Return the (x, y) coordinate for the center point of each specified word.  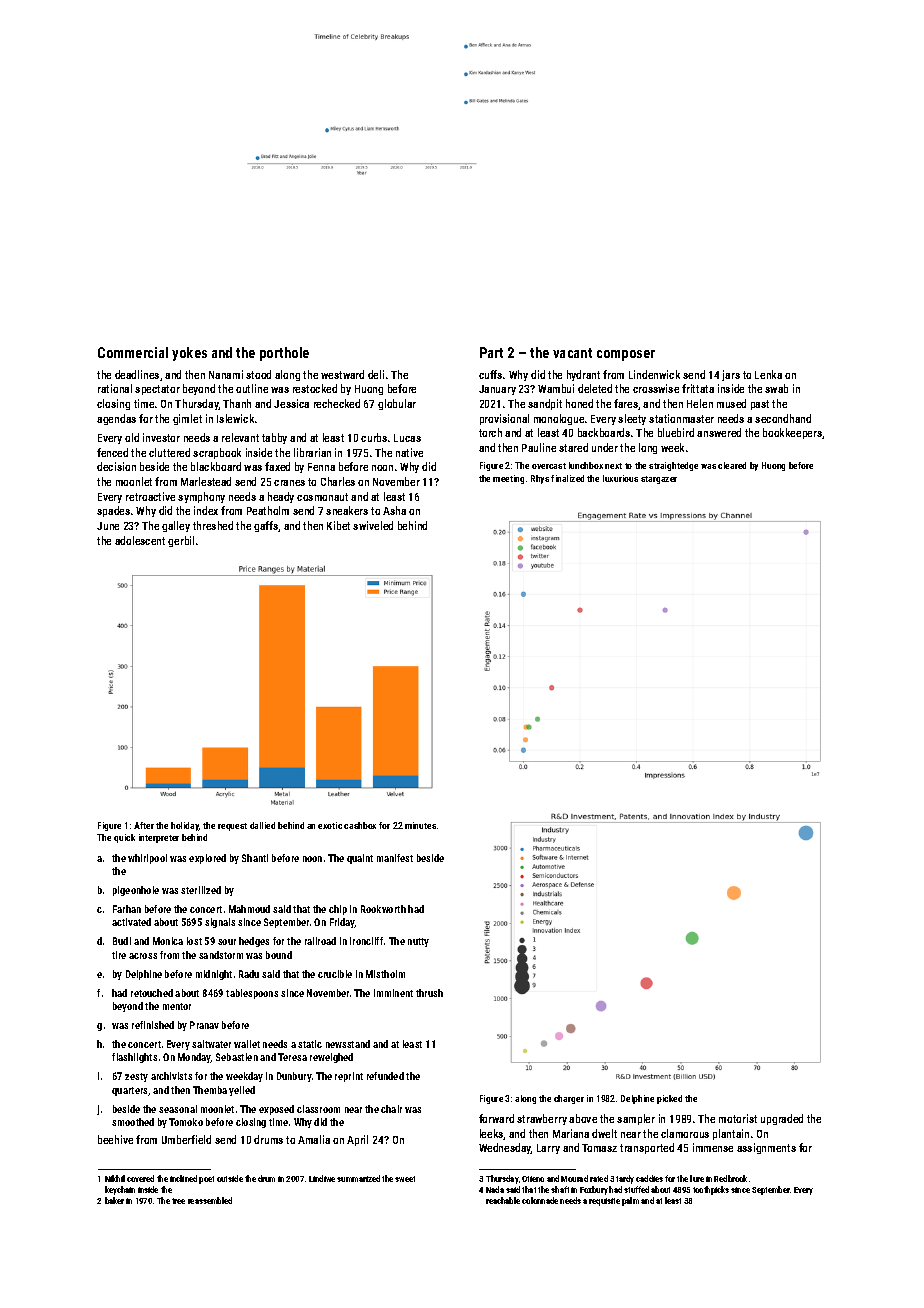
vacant (572, 353)
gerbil (181, 541)
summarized (358, 1178)
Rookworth (383, 909)
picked (669, 1099)
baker (114, 1200)
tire (119, 955)
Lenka (768, 374)
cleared (732, 465)
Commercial (133, 352)
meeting (508, 479)
